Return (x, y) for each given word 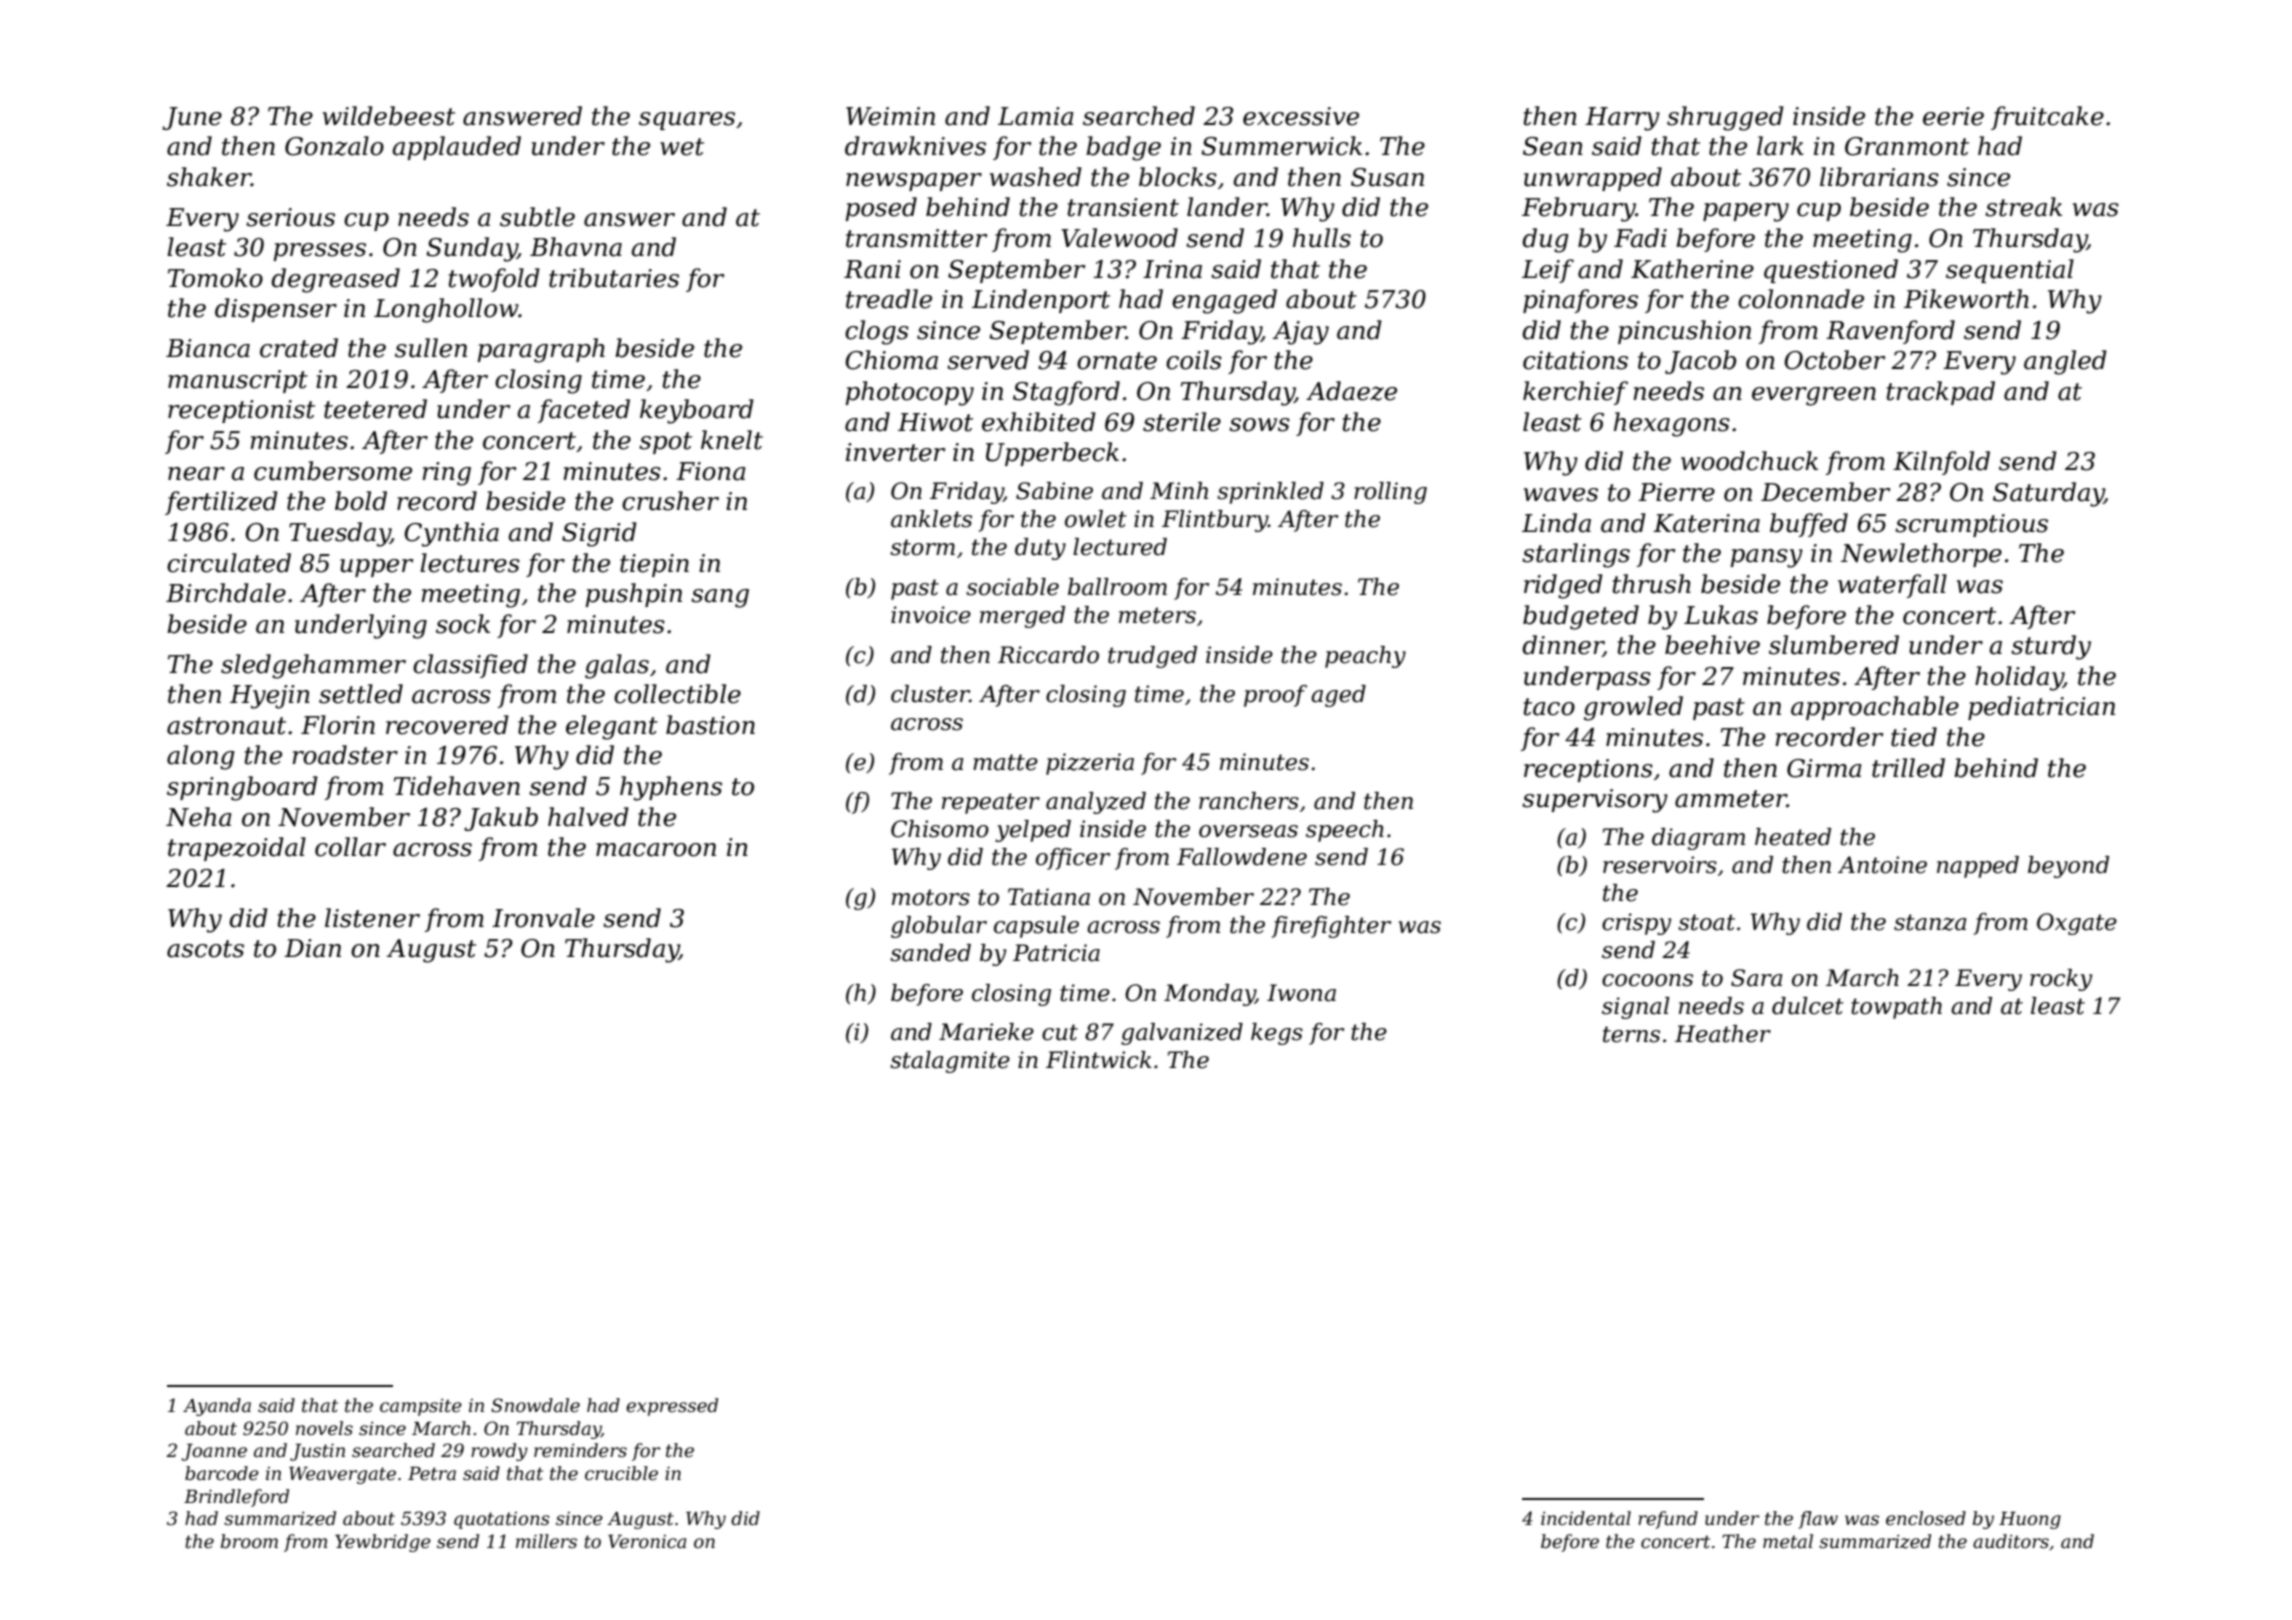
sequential (2010, 271)
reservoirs (1660, 865)
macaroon (656, 850)
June (192, 118)
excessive (1301, 116)
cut (1060, 1032)
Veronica (647, 1541)
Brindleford (236, 1498)
